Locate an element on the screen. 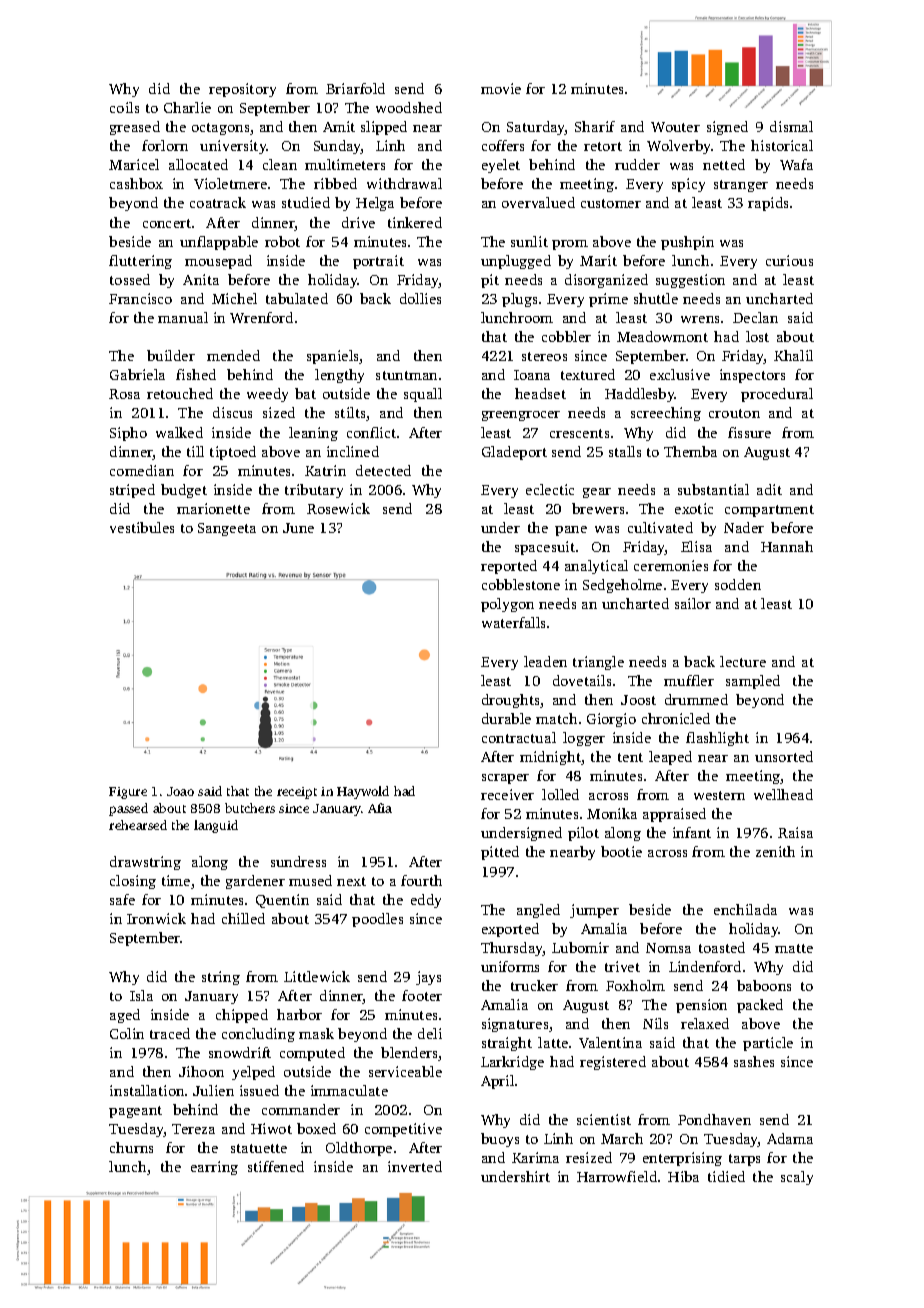 The image size is (924, 1308). yelped is located at coordinates (253, 1073).
